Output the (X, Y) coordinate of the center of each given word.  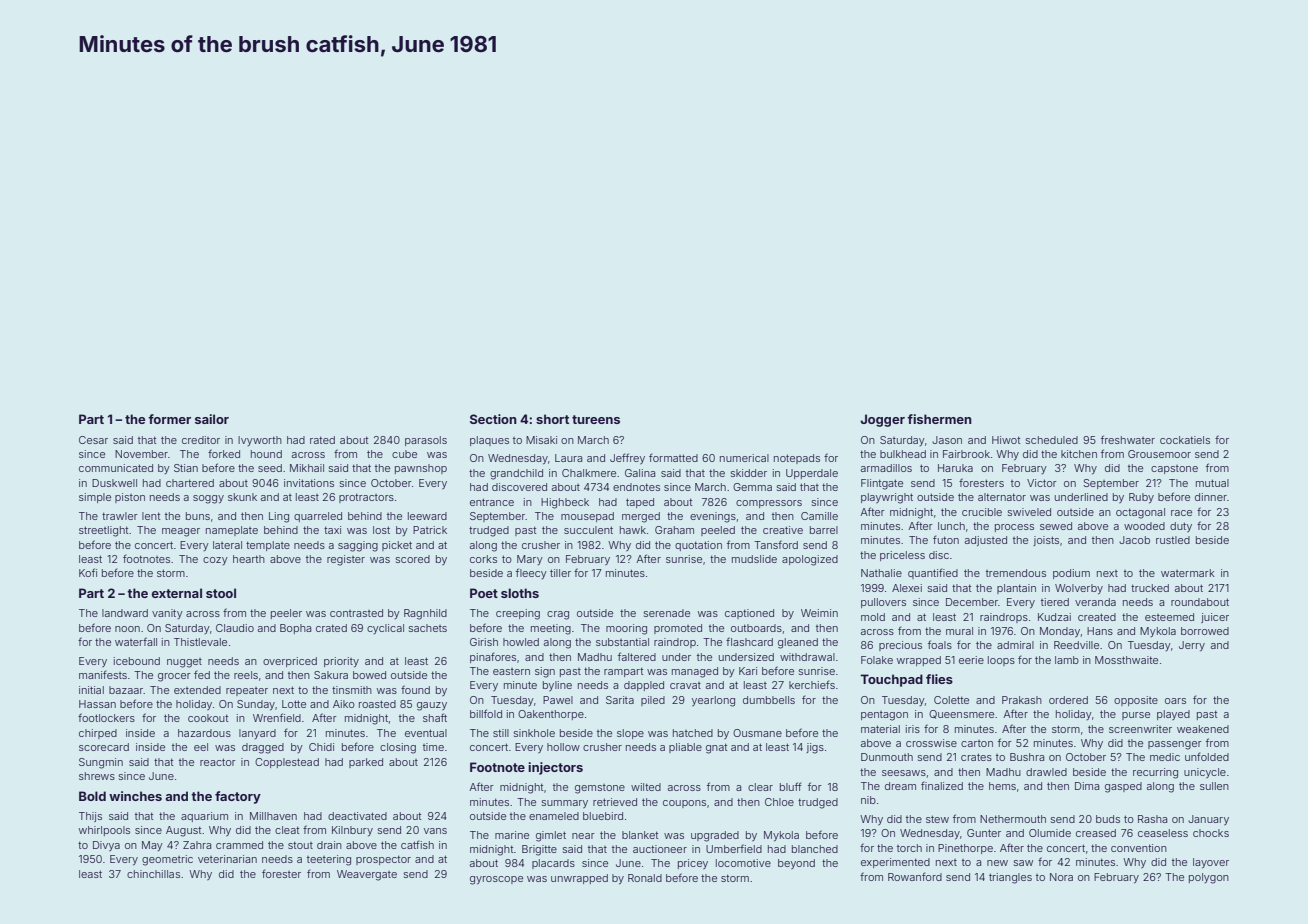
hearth (249, 559)
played (1173, 715)
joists (1046, 541)
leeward (427, 516)
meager (181, 532)
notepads (797, 459)
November (141, 454)
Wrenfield (277, 717)
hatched (693, 733)
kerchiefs (812, 684)
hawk (633, 530)
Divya (106, 846)
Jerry (1192, 646)
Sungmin (101, 763)
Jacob (1134, 540)
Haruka (955, 468)
